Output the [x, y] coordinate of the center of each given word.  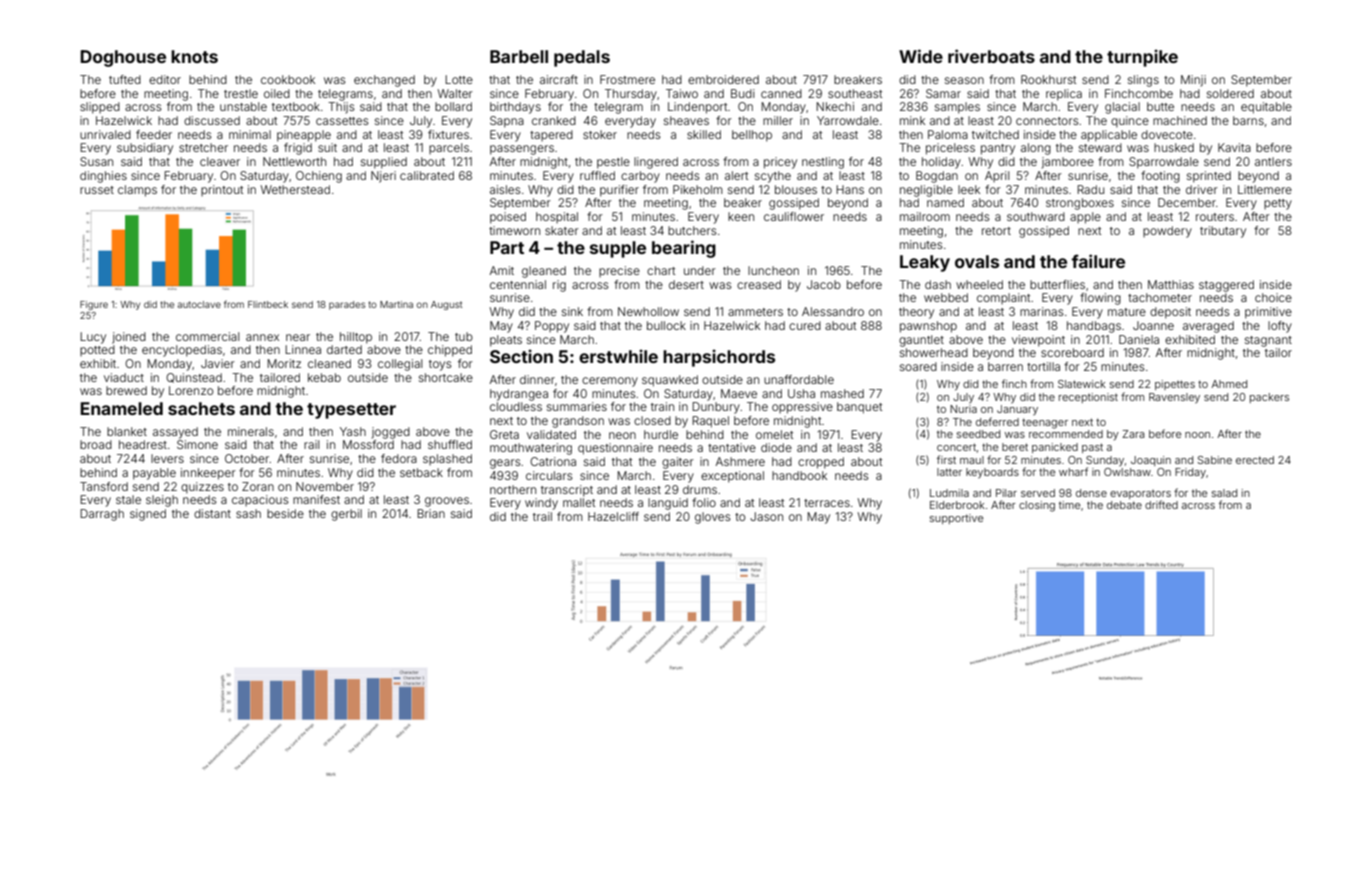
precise [619, 271]
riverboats [991, 56]
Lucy [93, 338]
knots [194, 56]
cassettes [342, 121]
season [964, 80]
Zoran [258, 486]
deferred [997, 421]
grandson [578, 422]
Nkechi [835, 106]
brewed [126, 390]
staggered [1226, 286]
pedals [582, 58]
